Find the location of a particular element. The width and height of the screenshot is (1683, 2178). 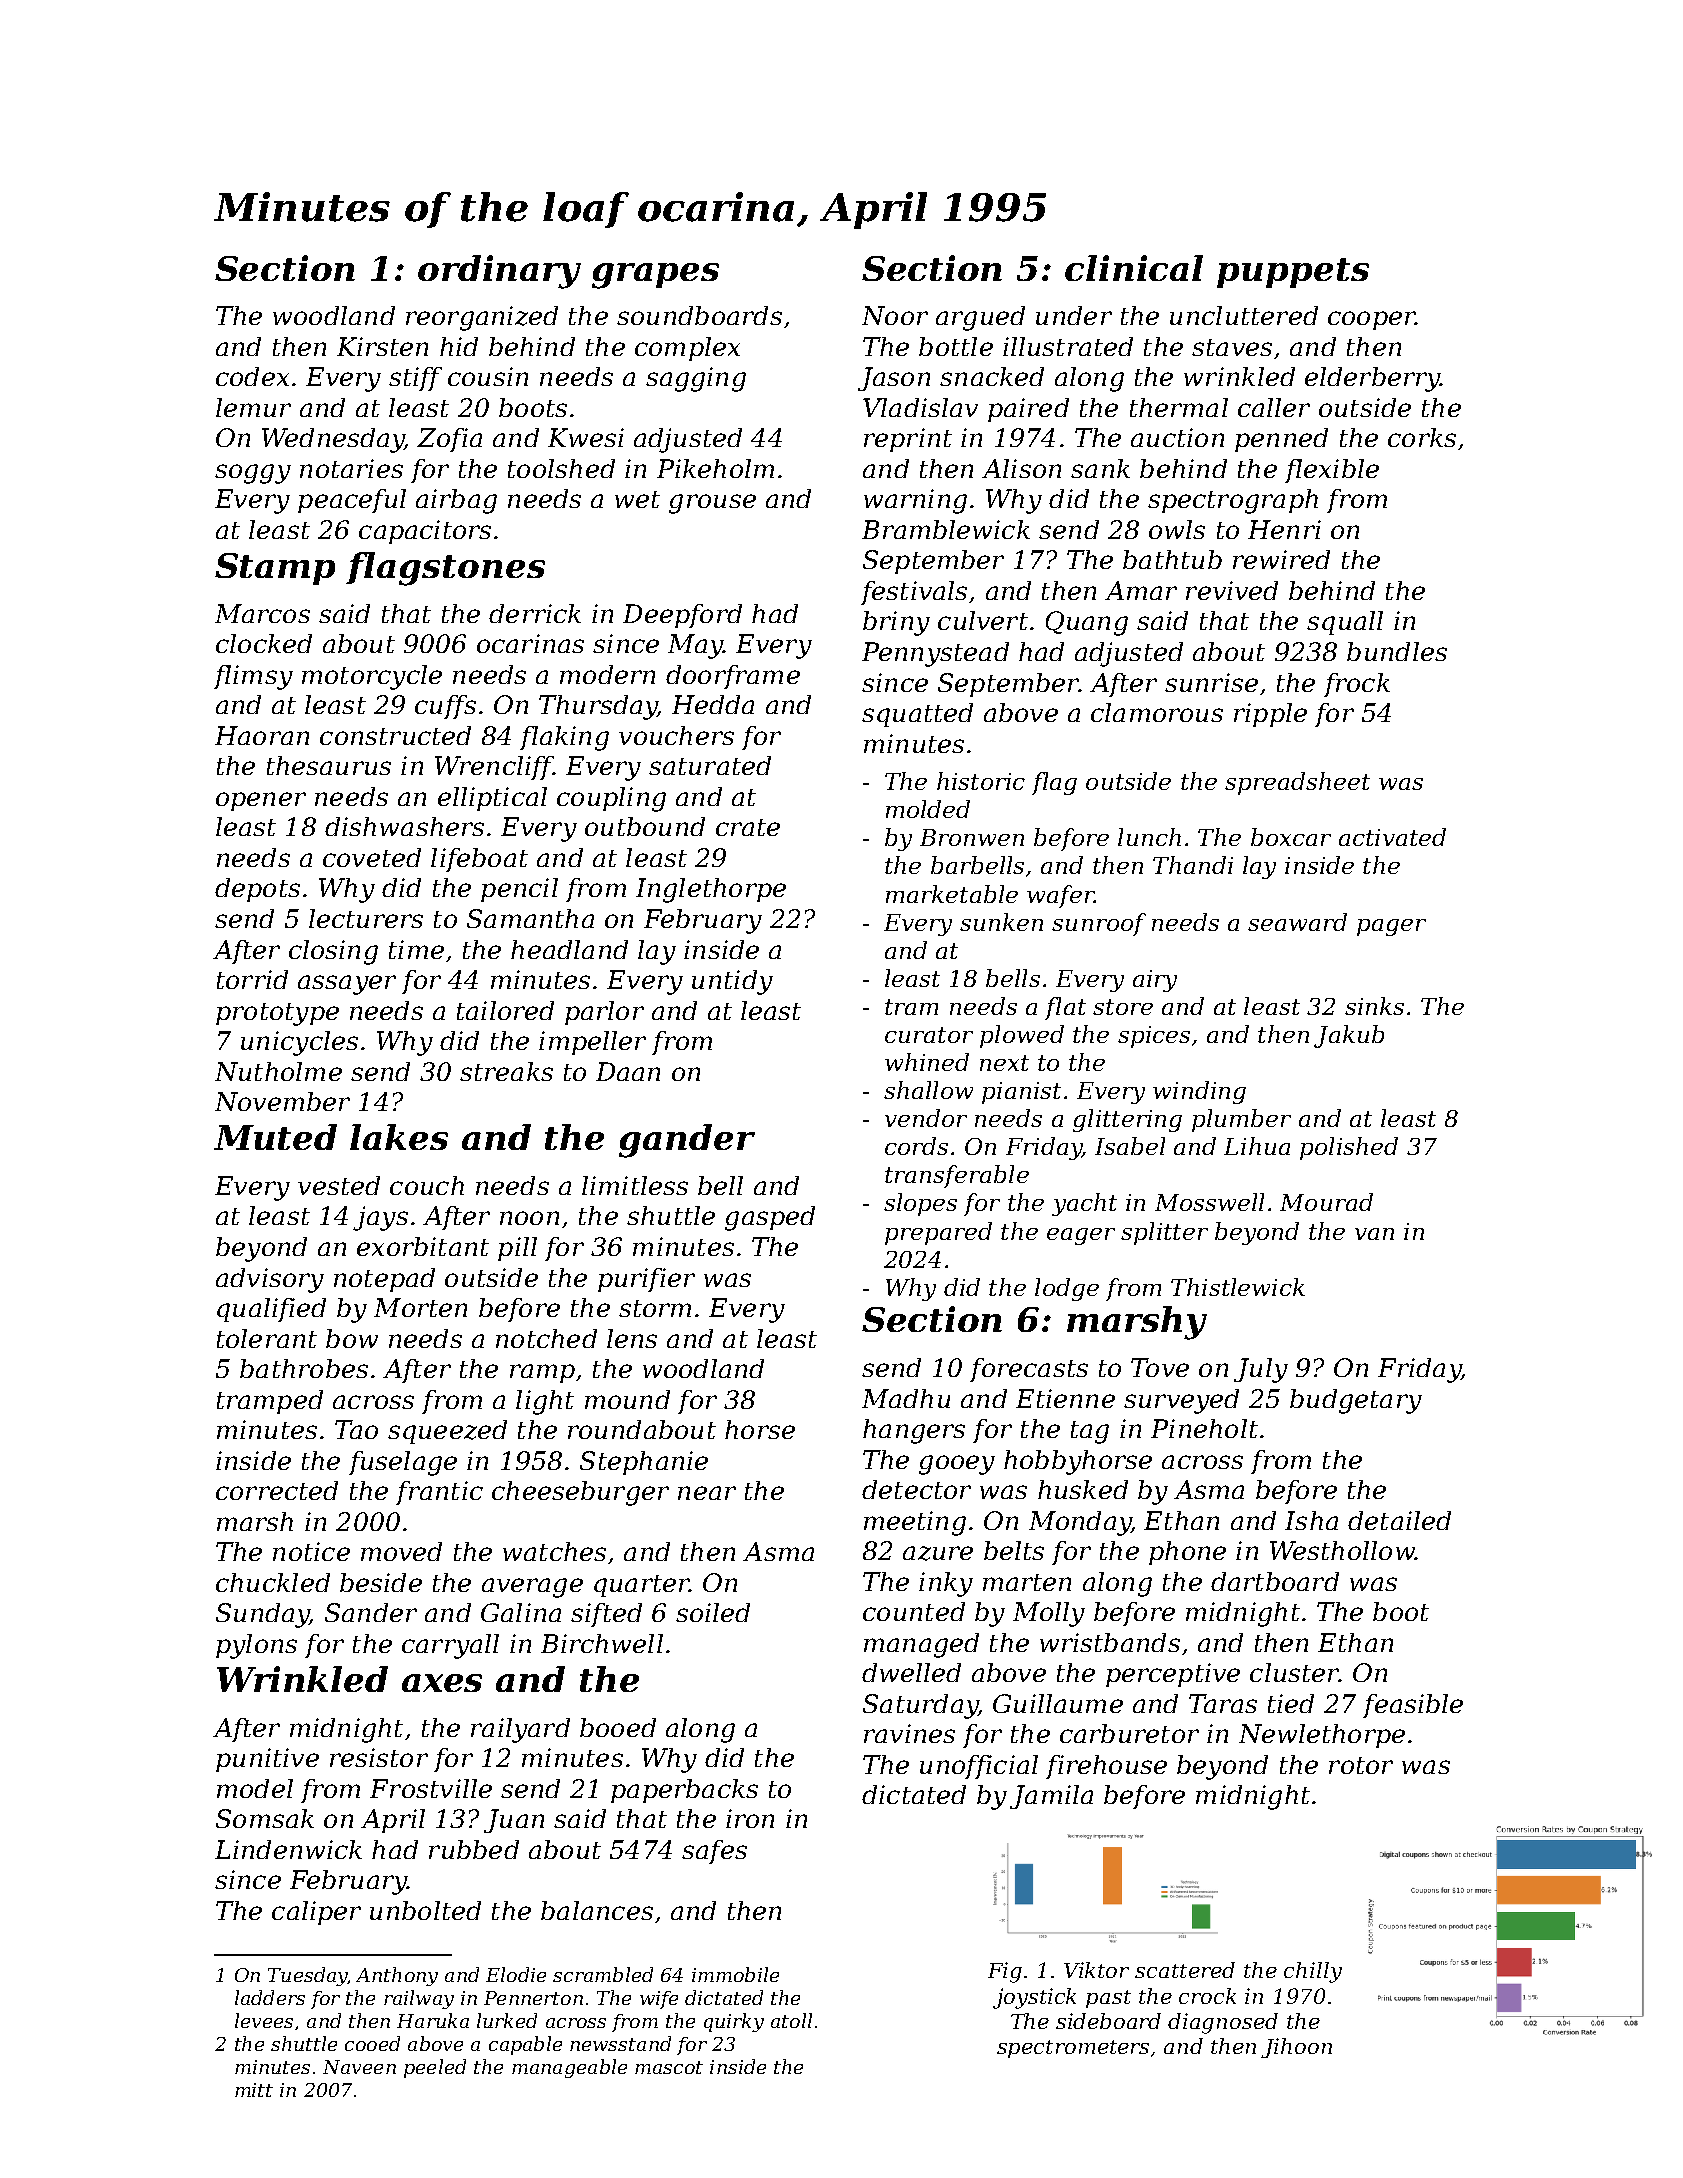

Tao is located at coordinates (356, 1429).
